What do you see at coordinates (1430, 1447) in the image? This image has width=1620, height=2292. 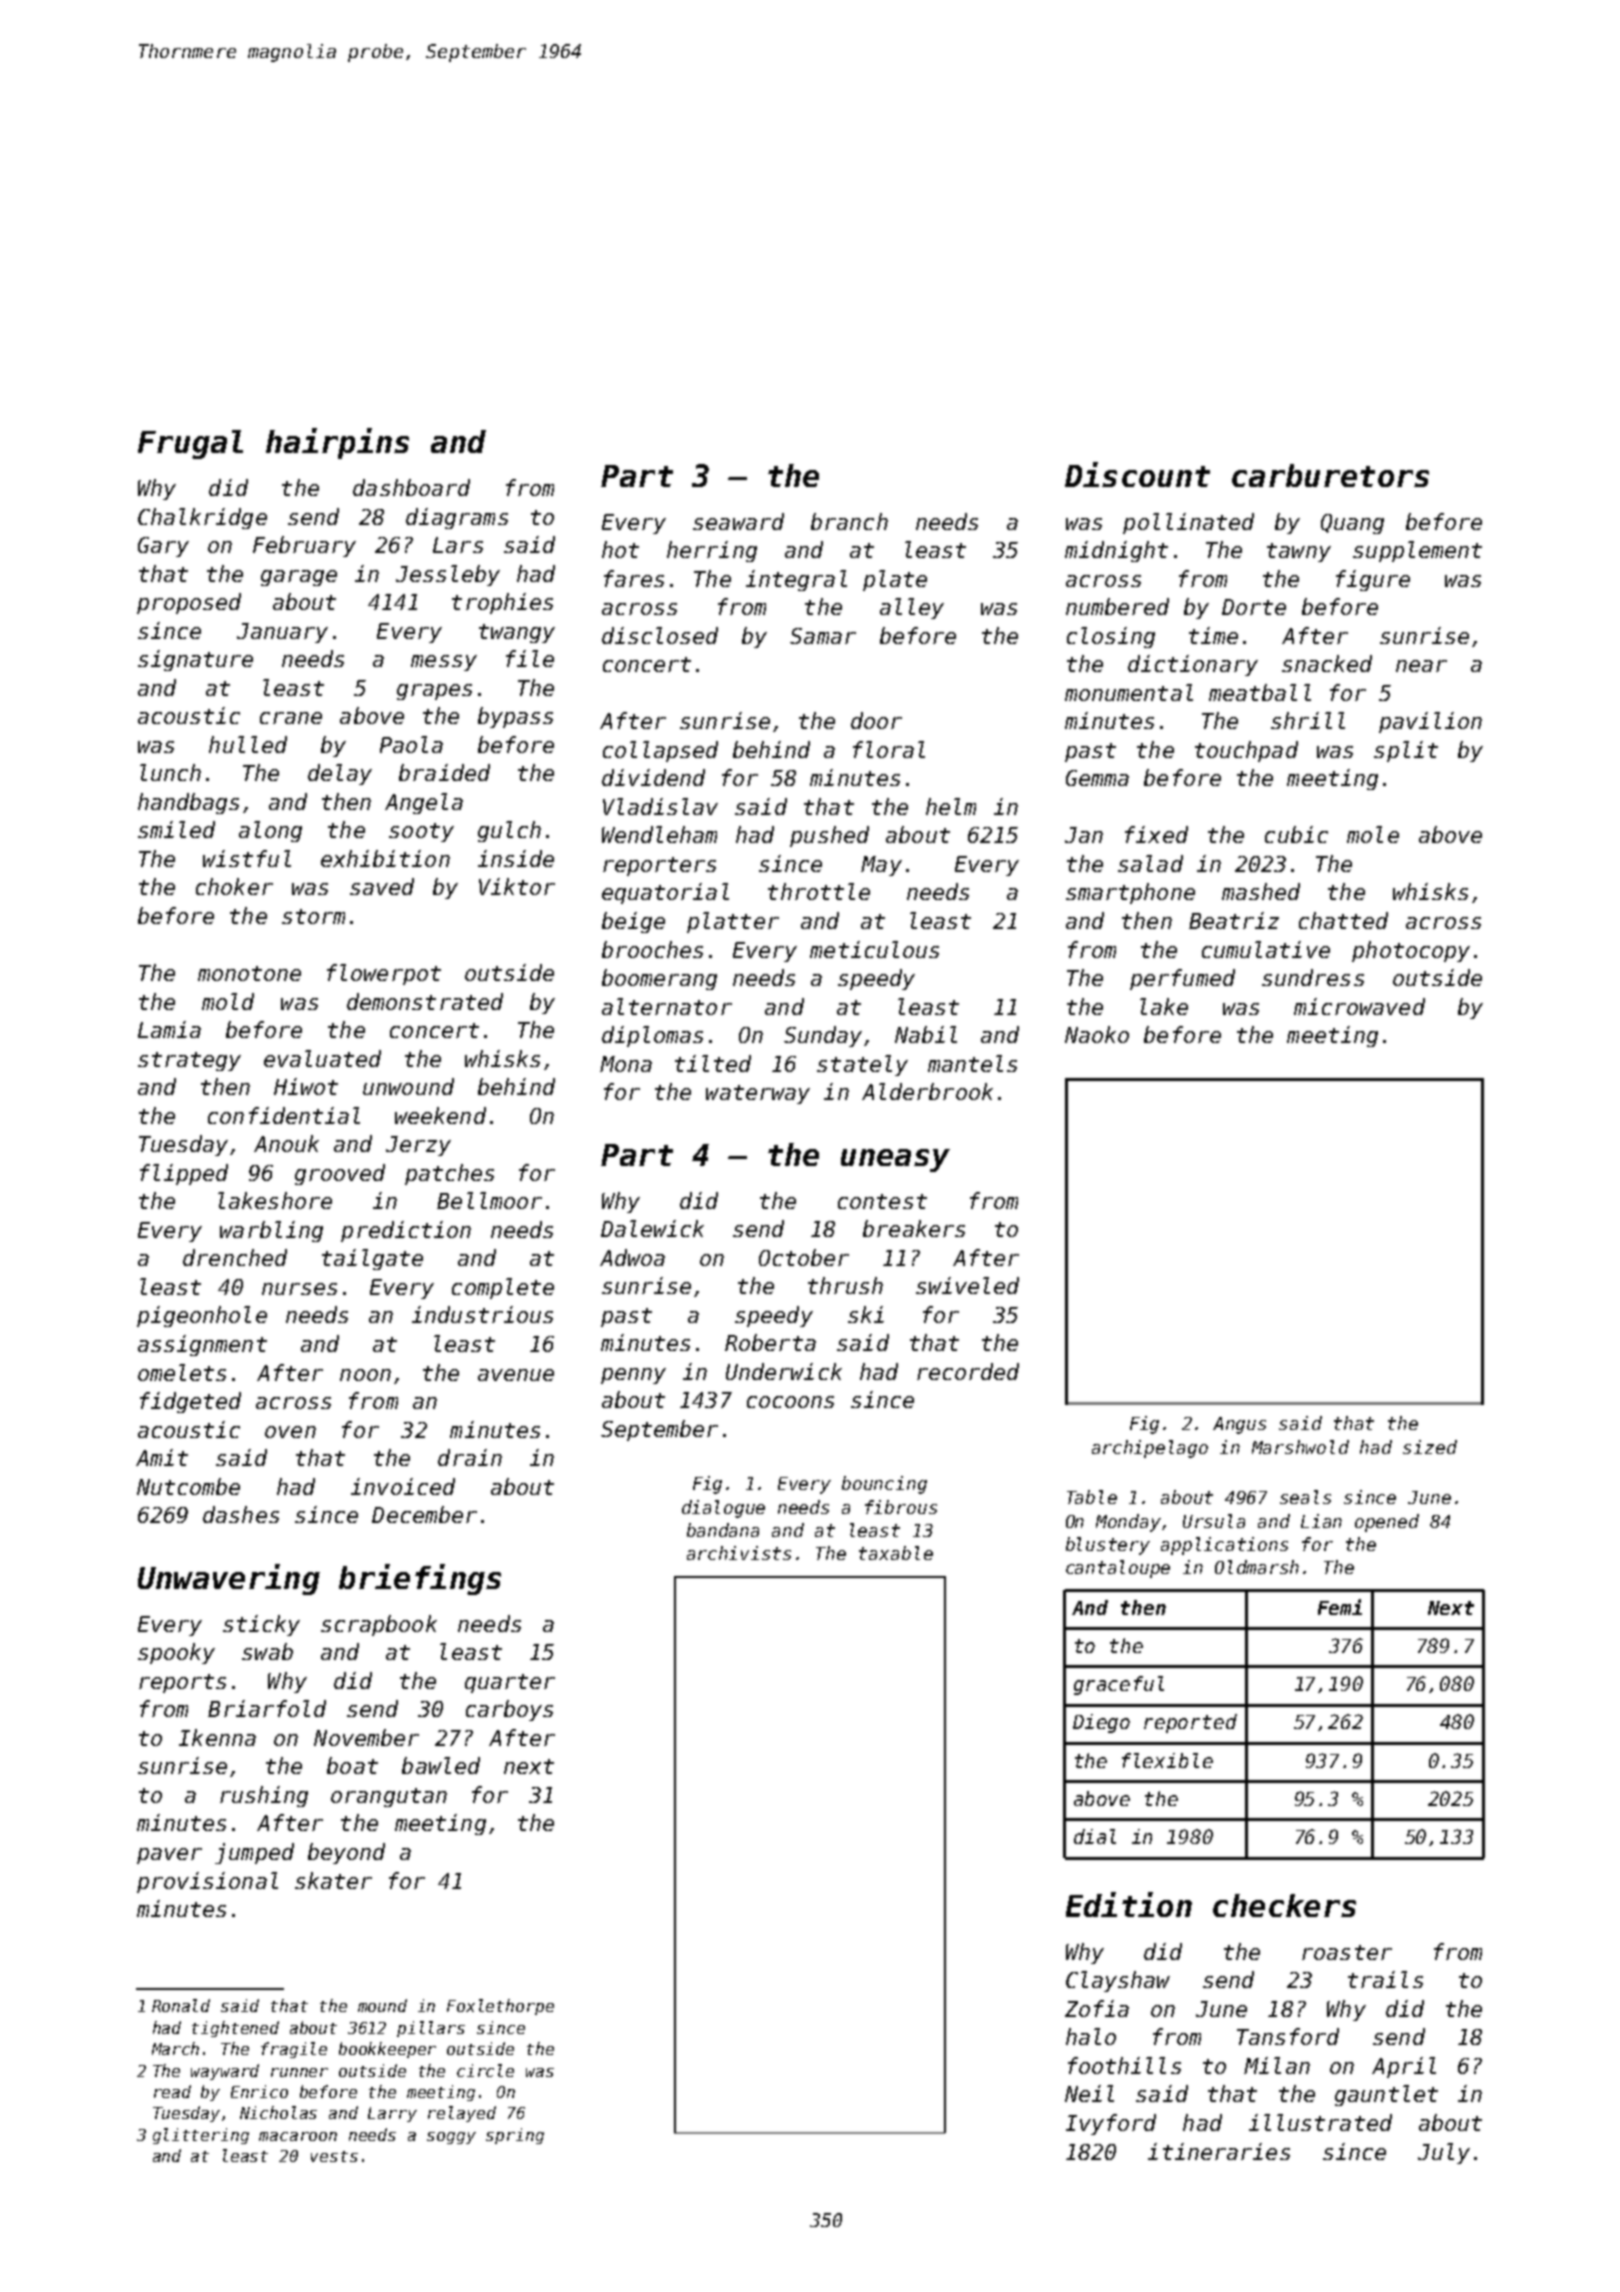 I see `sized` at bounding box center [1430, 1447].
